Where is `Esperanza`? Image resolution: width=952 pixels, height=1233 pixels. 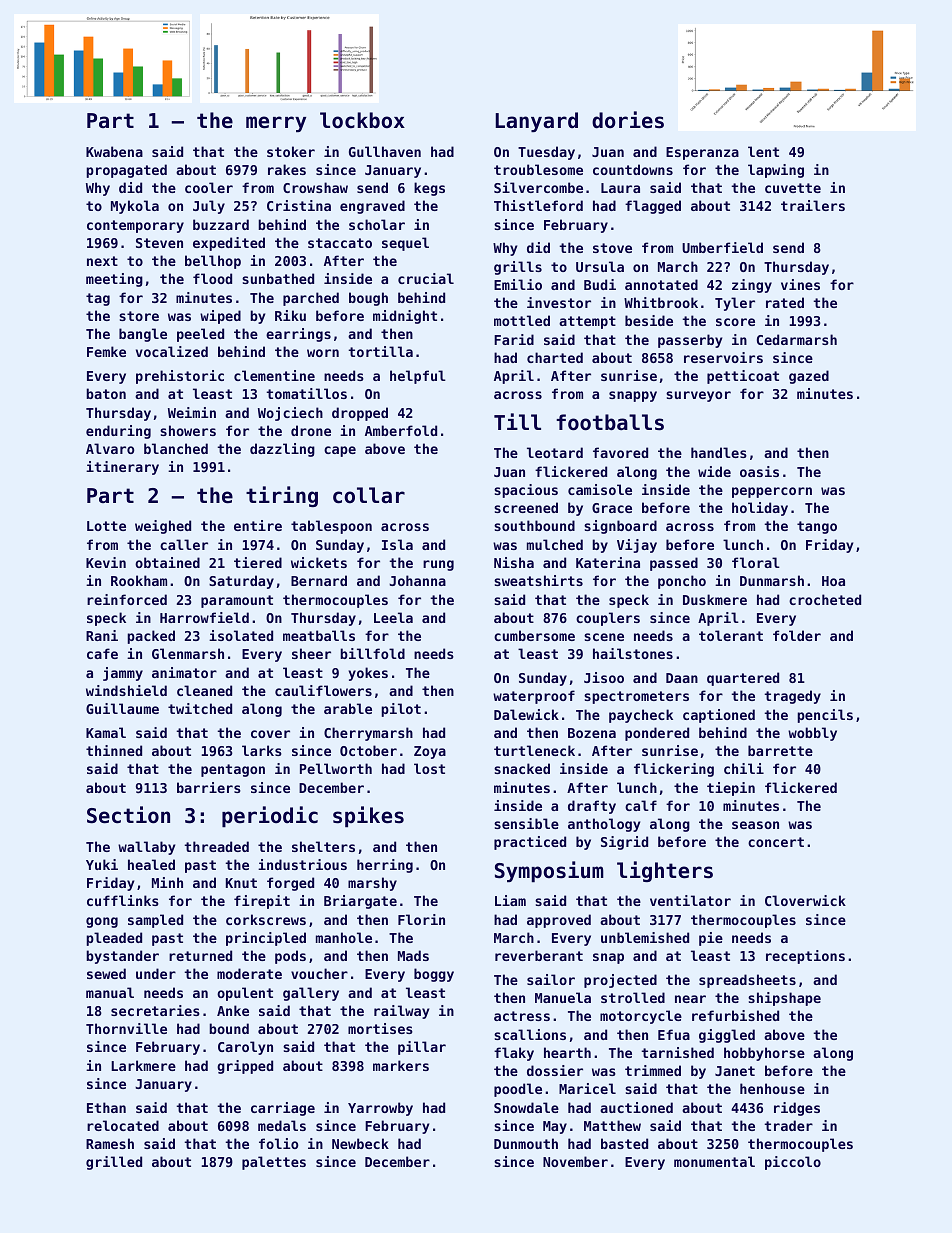 Esperanza is located at coordinates (702, 153).
